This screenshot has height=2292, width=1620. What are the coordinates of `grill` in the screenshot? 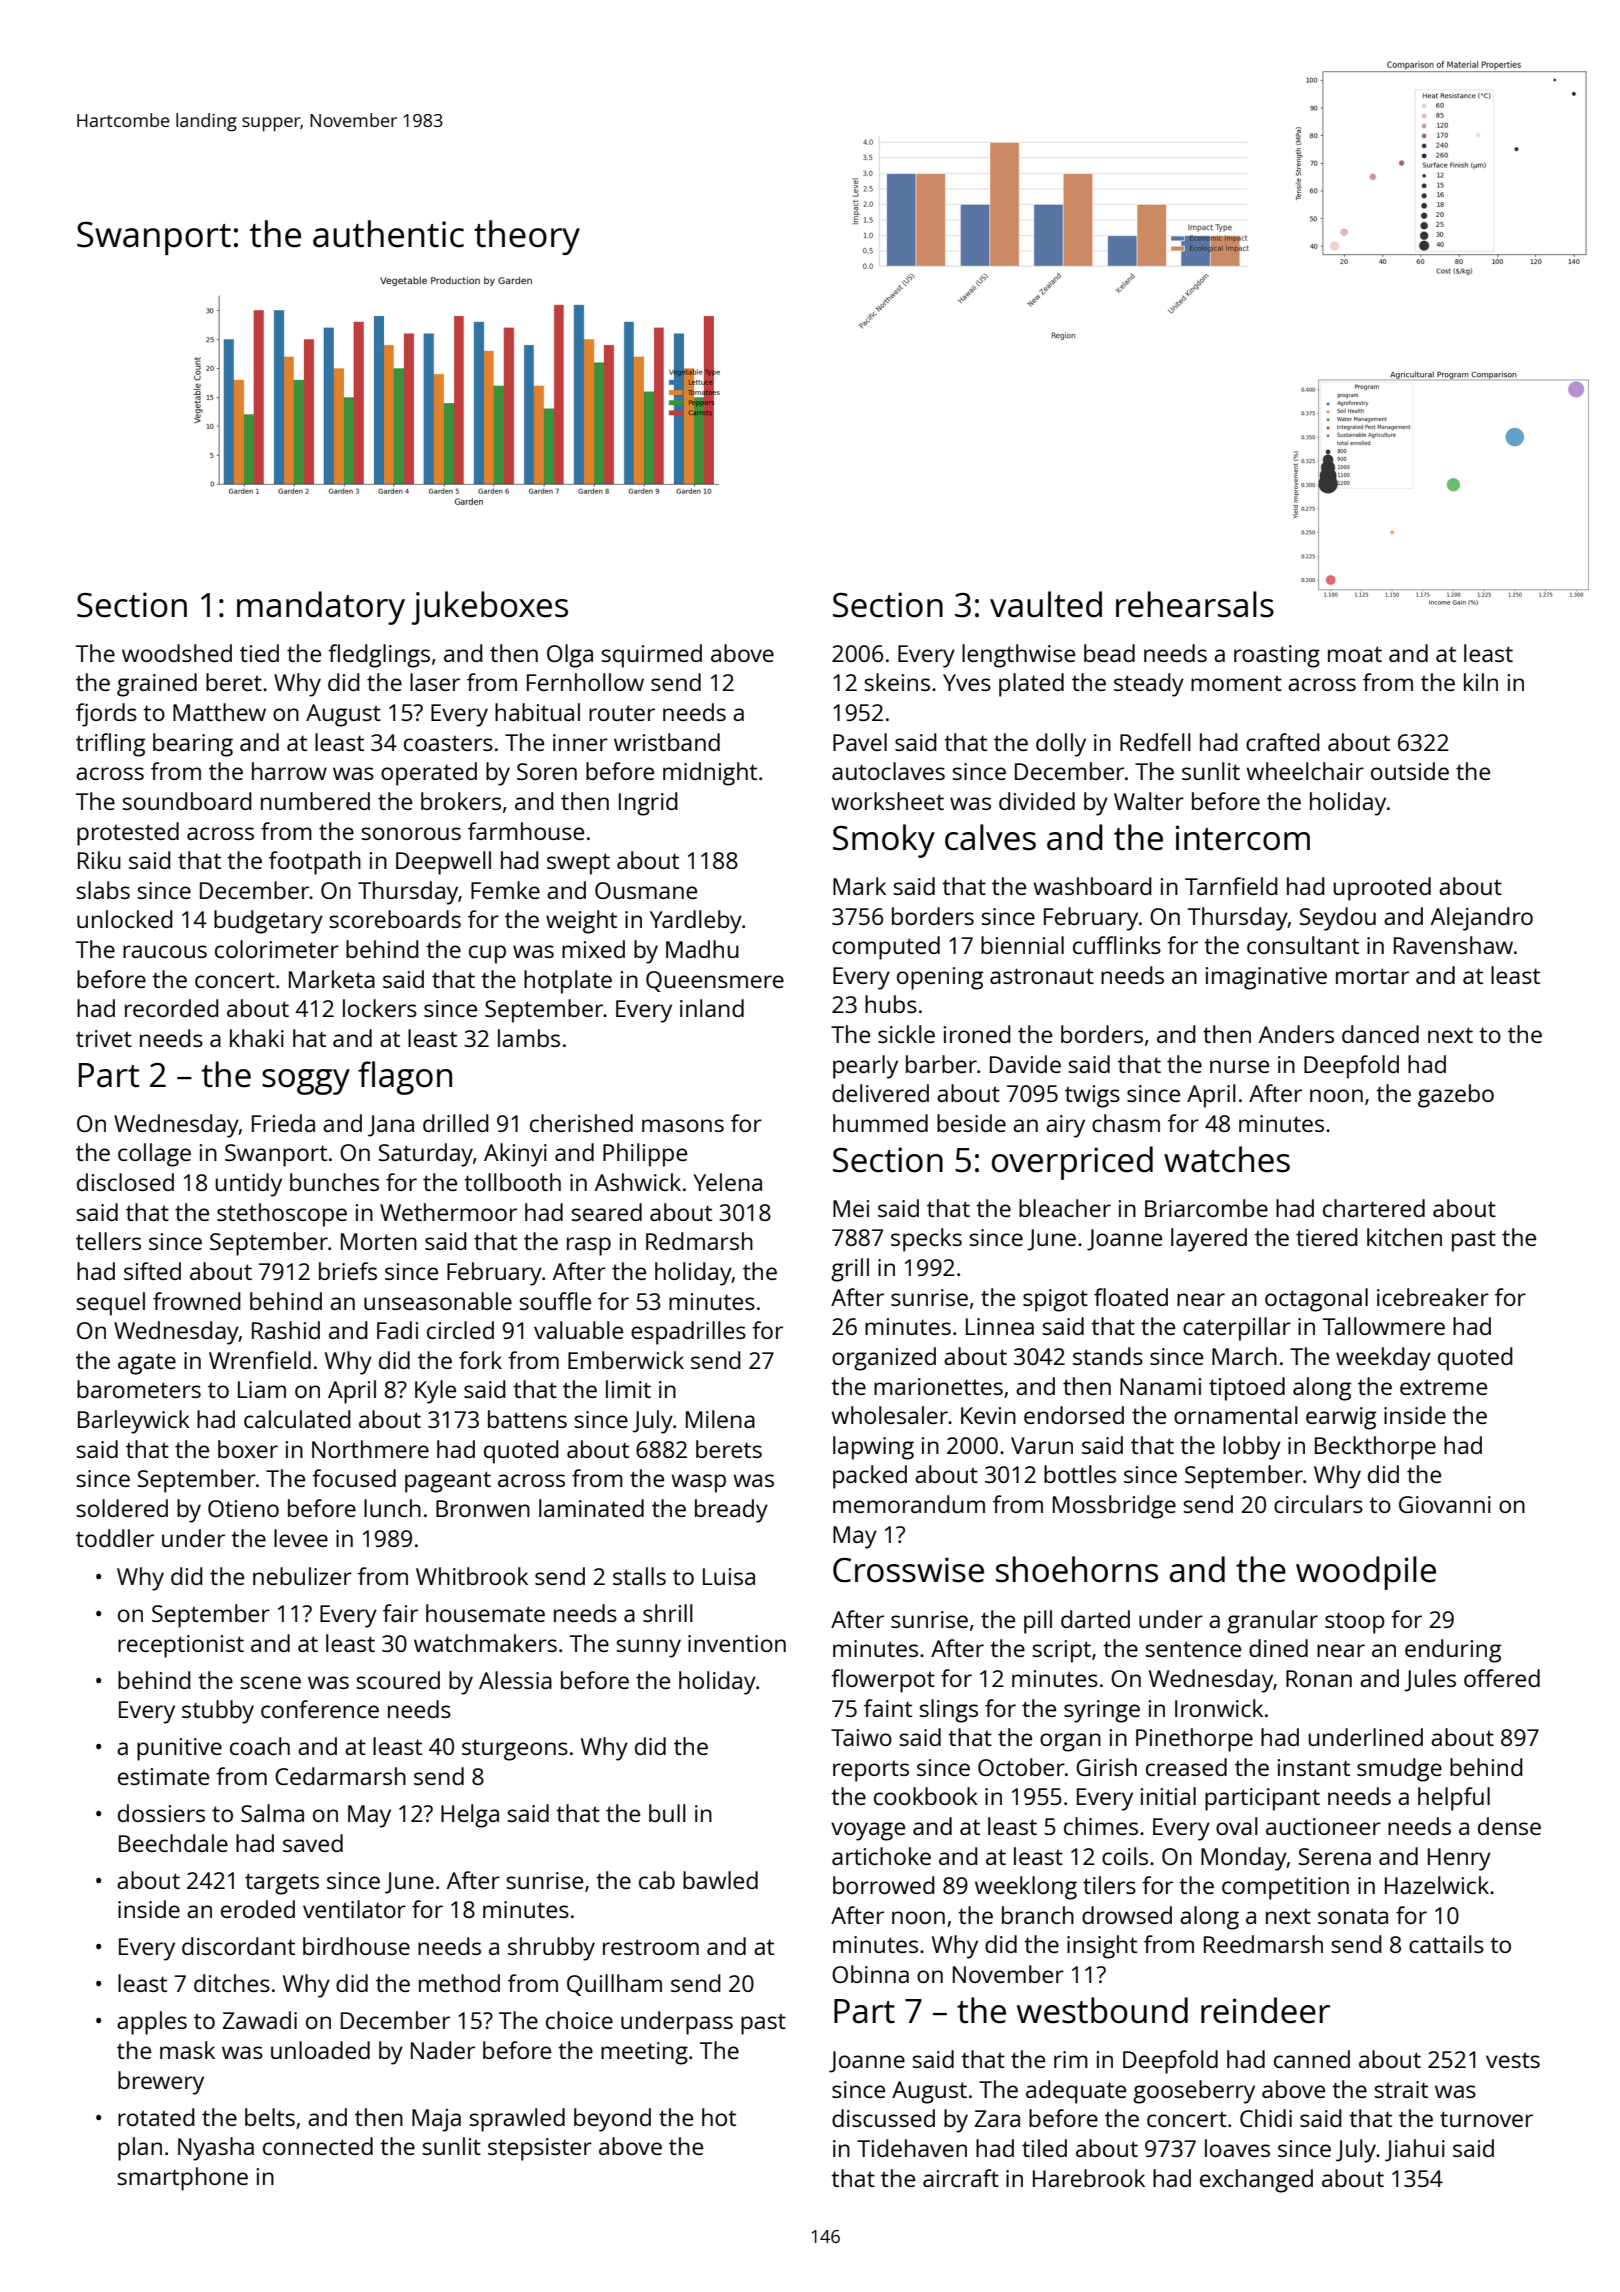 It's located at (850, 1270).
